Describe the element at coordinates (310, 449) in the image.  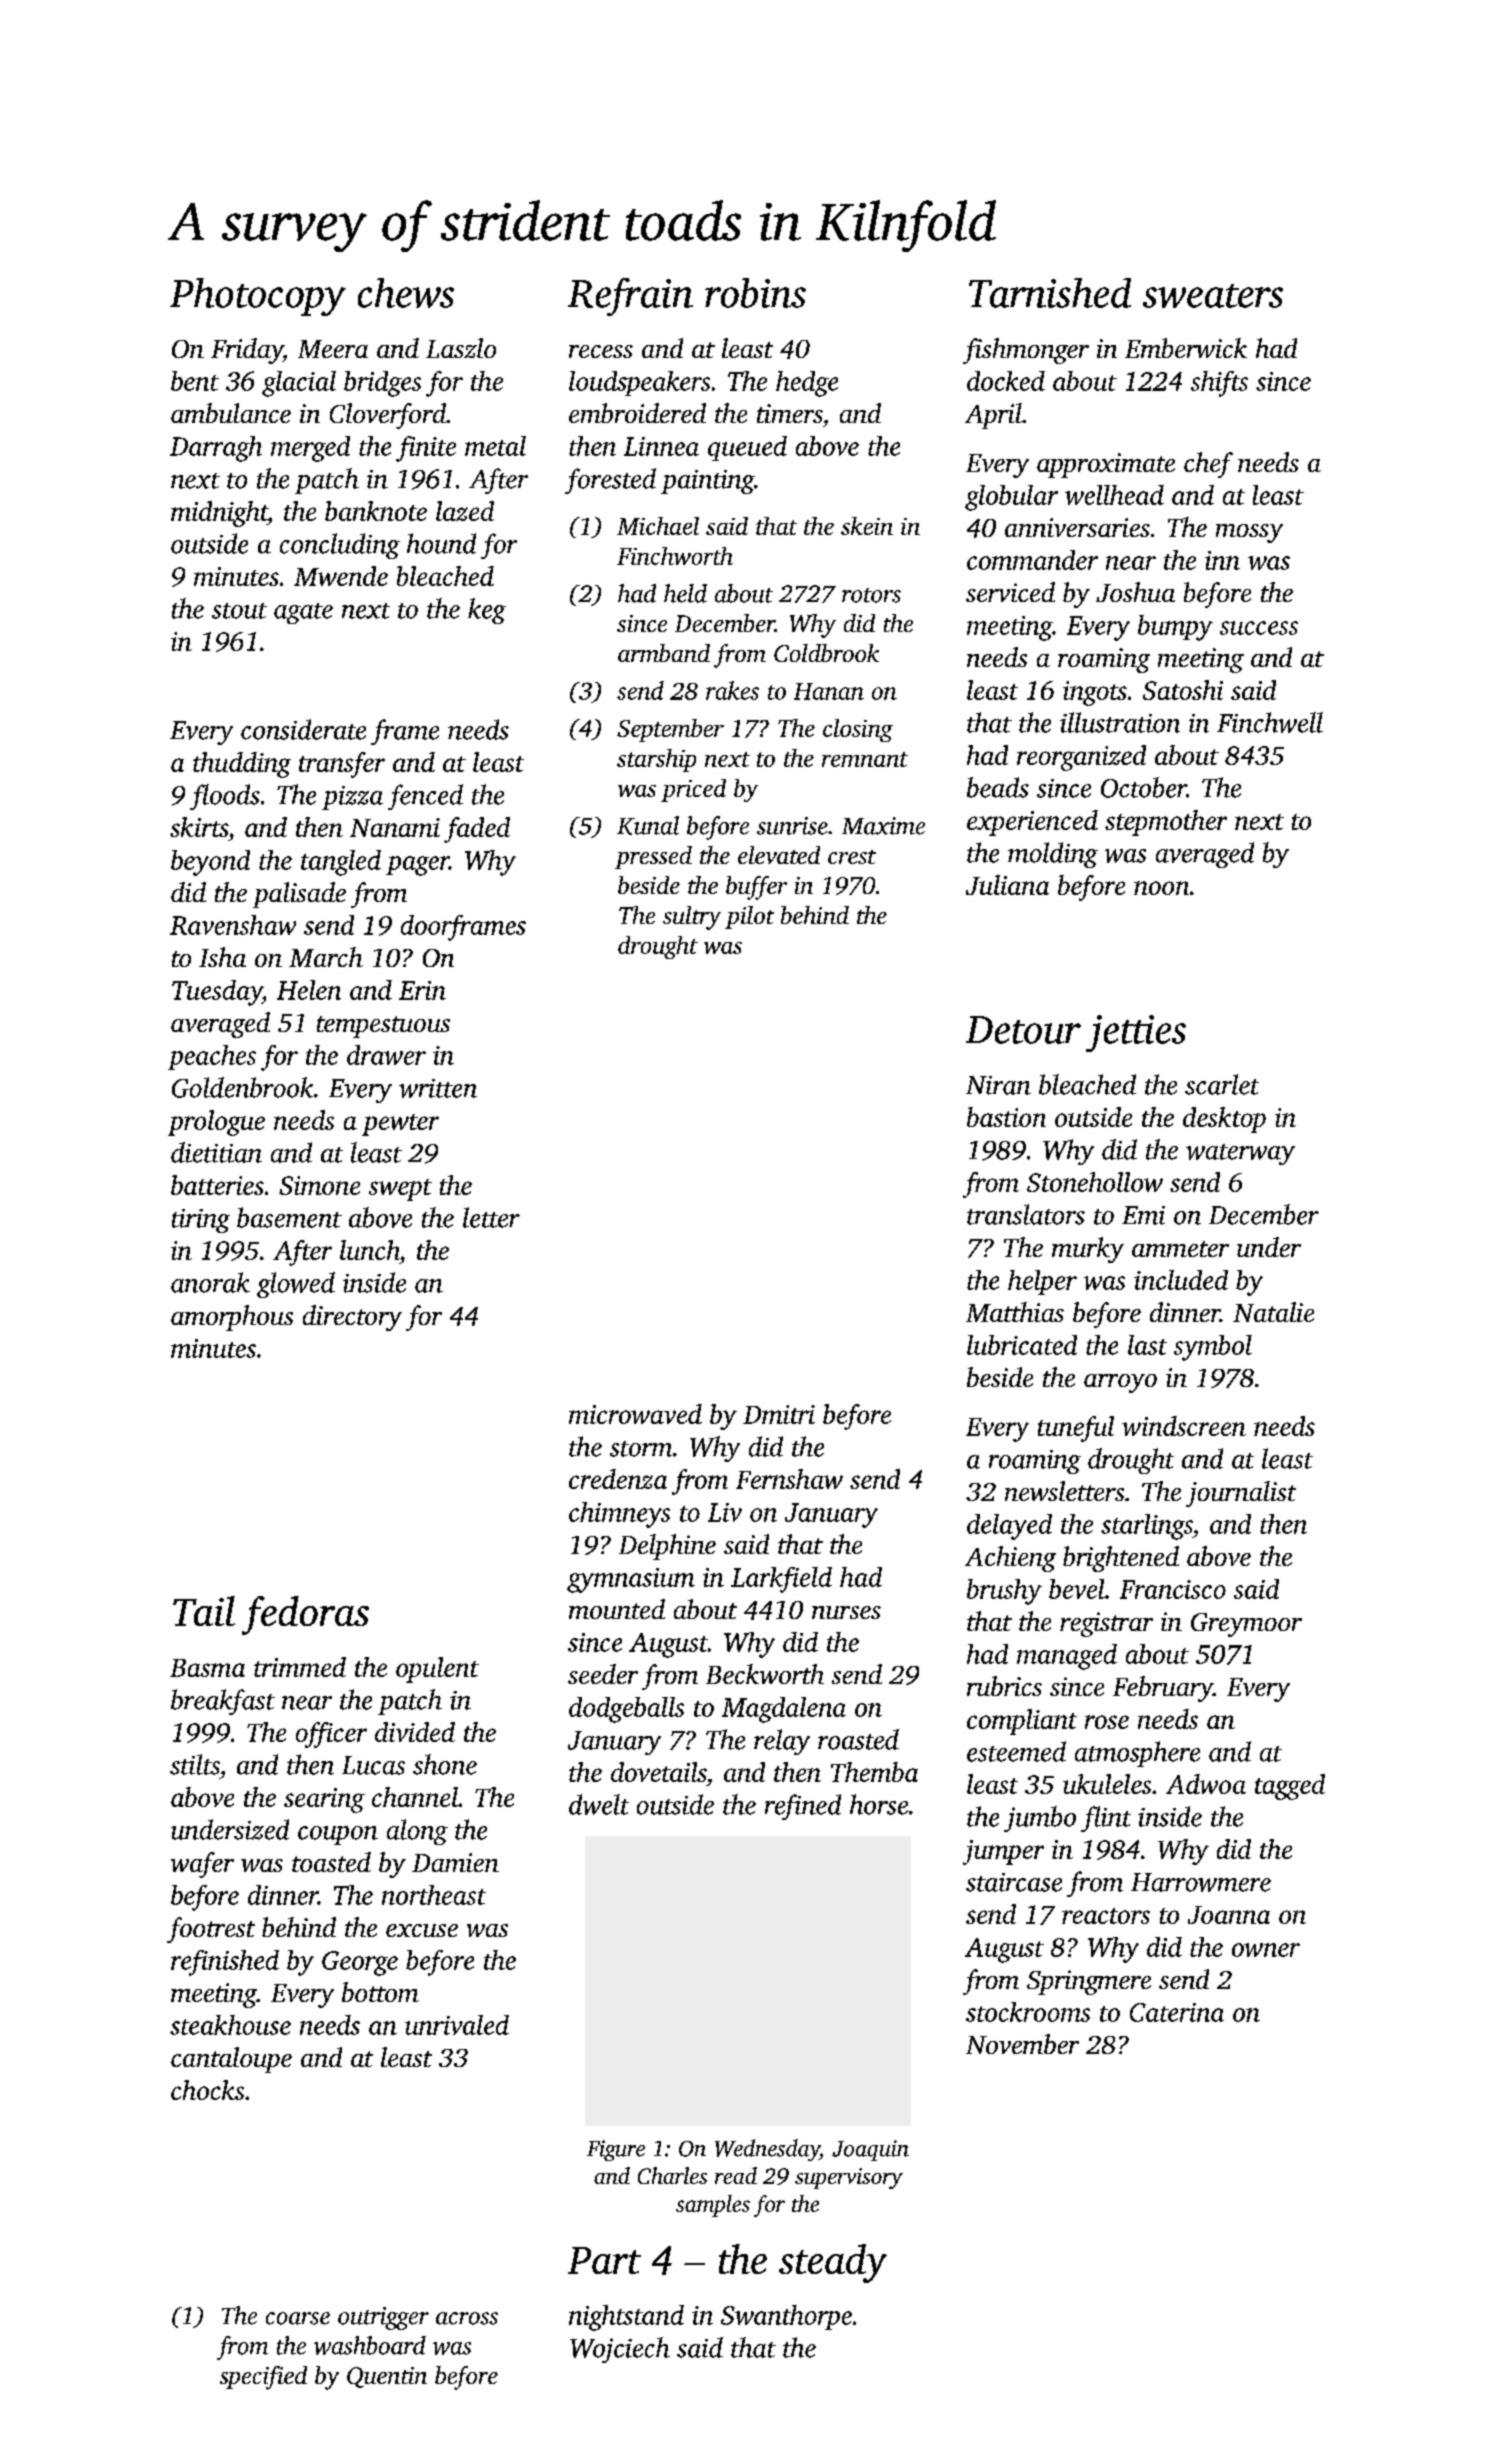
I see `merged` at that location.
